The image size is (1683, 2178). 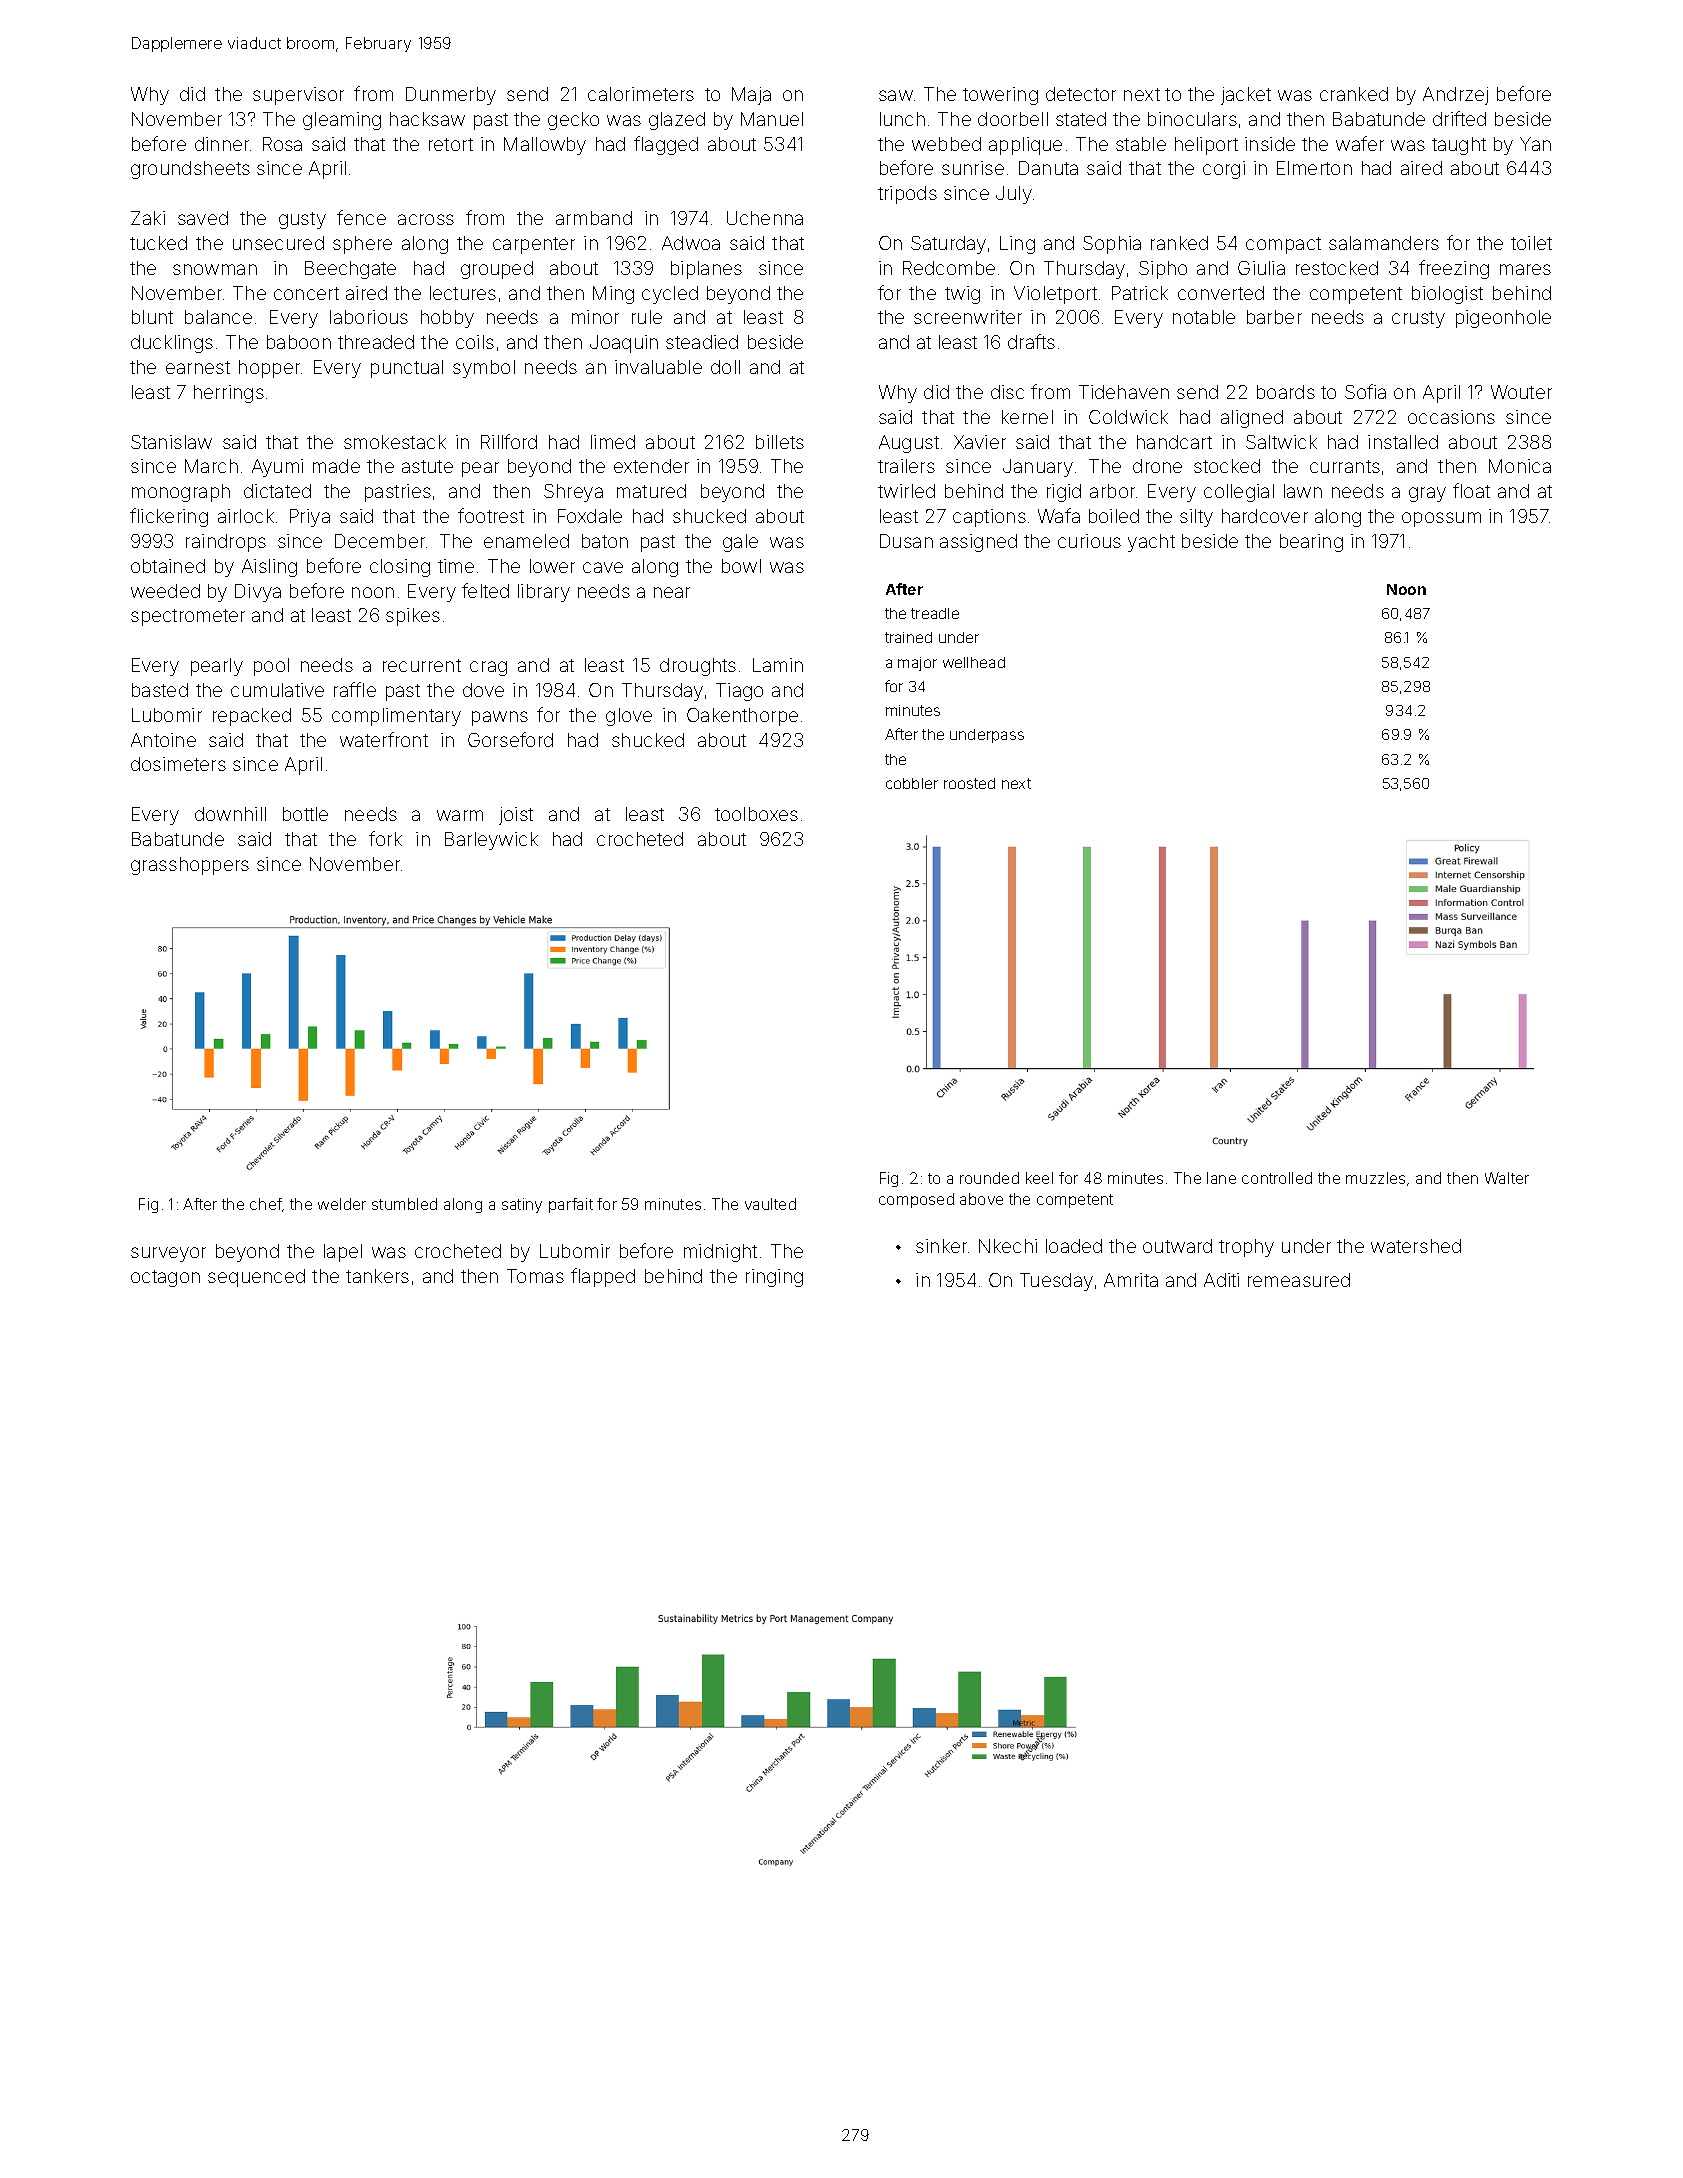 What do you see at coordinates (1507, 1178) in the screenshot?
I see `Walter` at bounding box center [1507, 1178].
